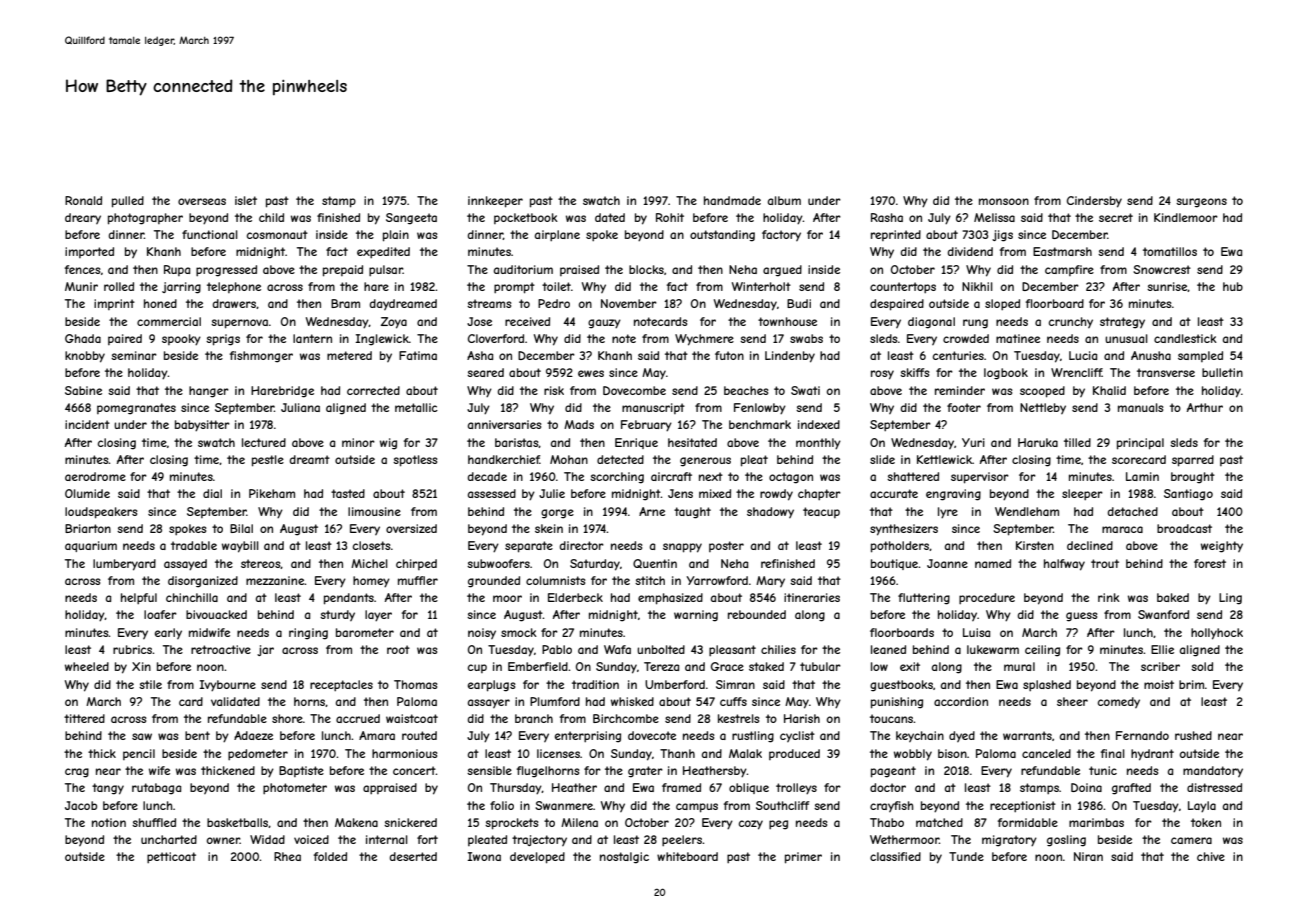 The width and height of the screenshot is (1308, 924). What do you see at coordinates (343, 271) in the screenshot?
I see `prepaid` at bounding box center [343, 271].
